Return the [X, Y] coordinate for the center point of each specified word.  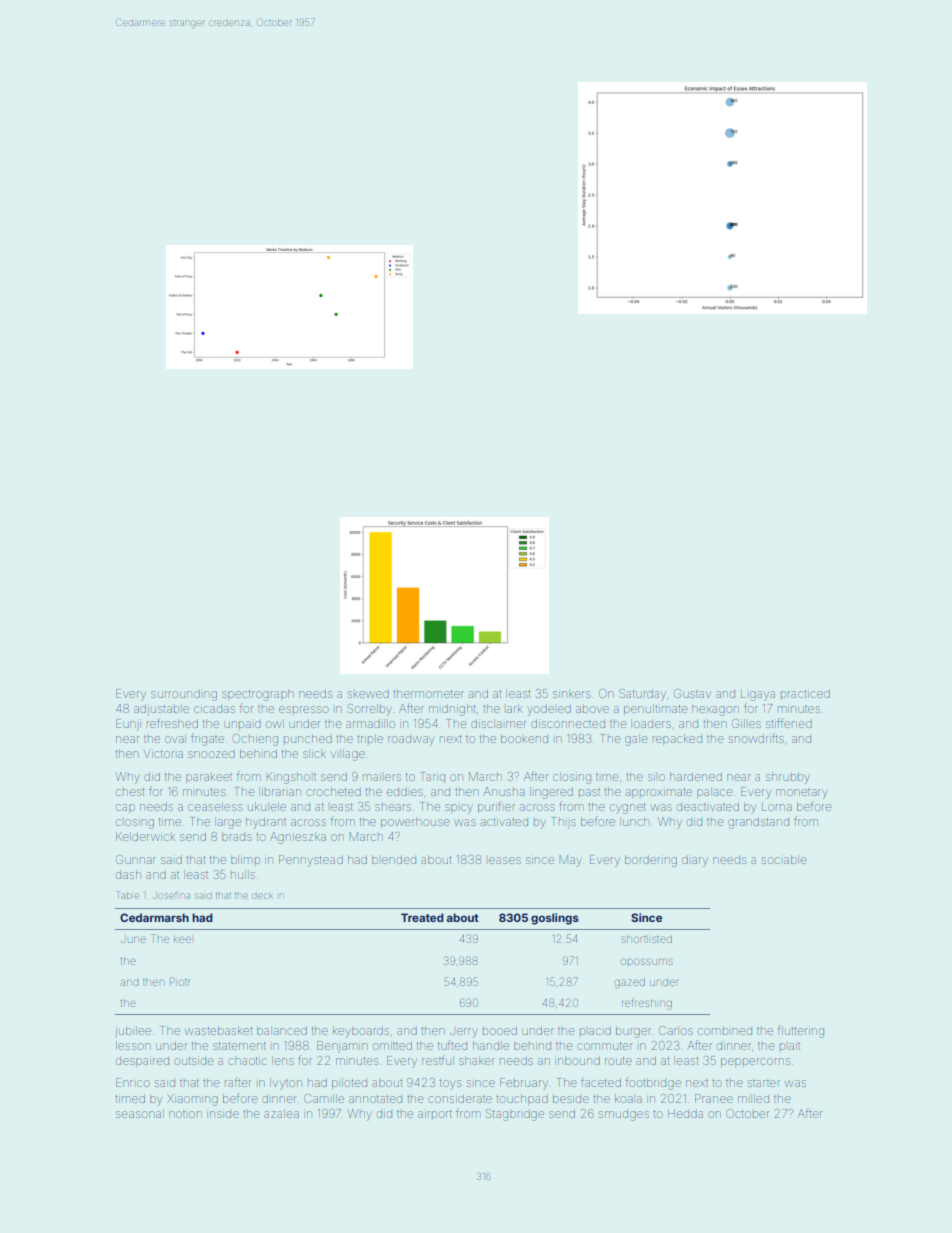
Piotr [180, 981]
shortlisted [647, 939]
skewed [368, 693]
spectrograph [258, 695]
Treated [422, 917]
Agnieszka [298, 838]
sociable [784, 859]
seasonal [140, 1113]
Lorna [777, 806]
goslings [555, 919]
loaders [651, 723]
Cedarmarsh [154, 917]
